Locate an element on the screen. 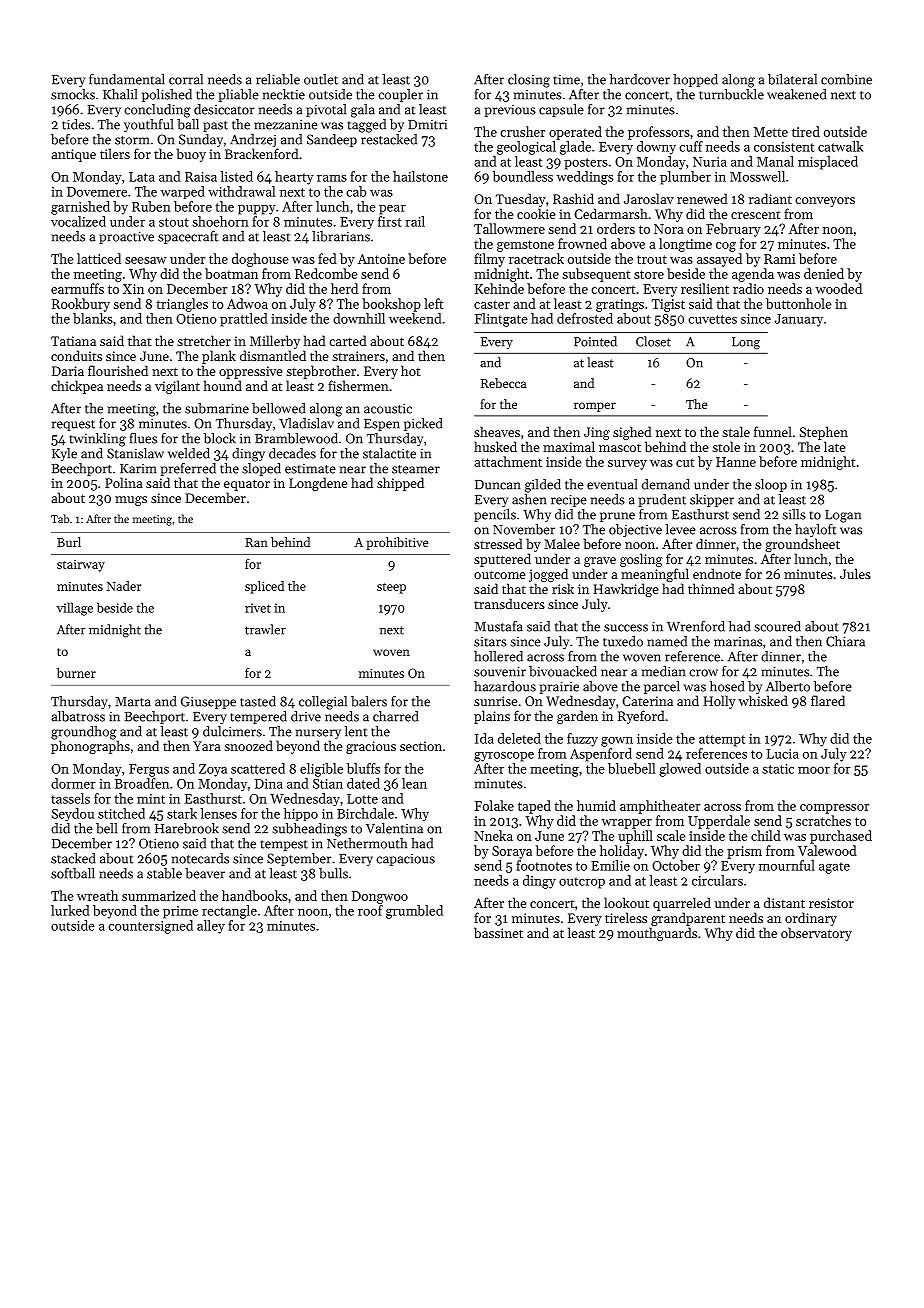  skipper is located at coordinates (712, 500).
